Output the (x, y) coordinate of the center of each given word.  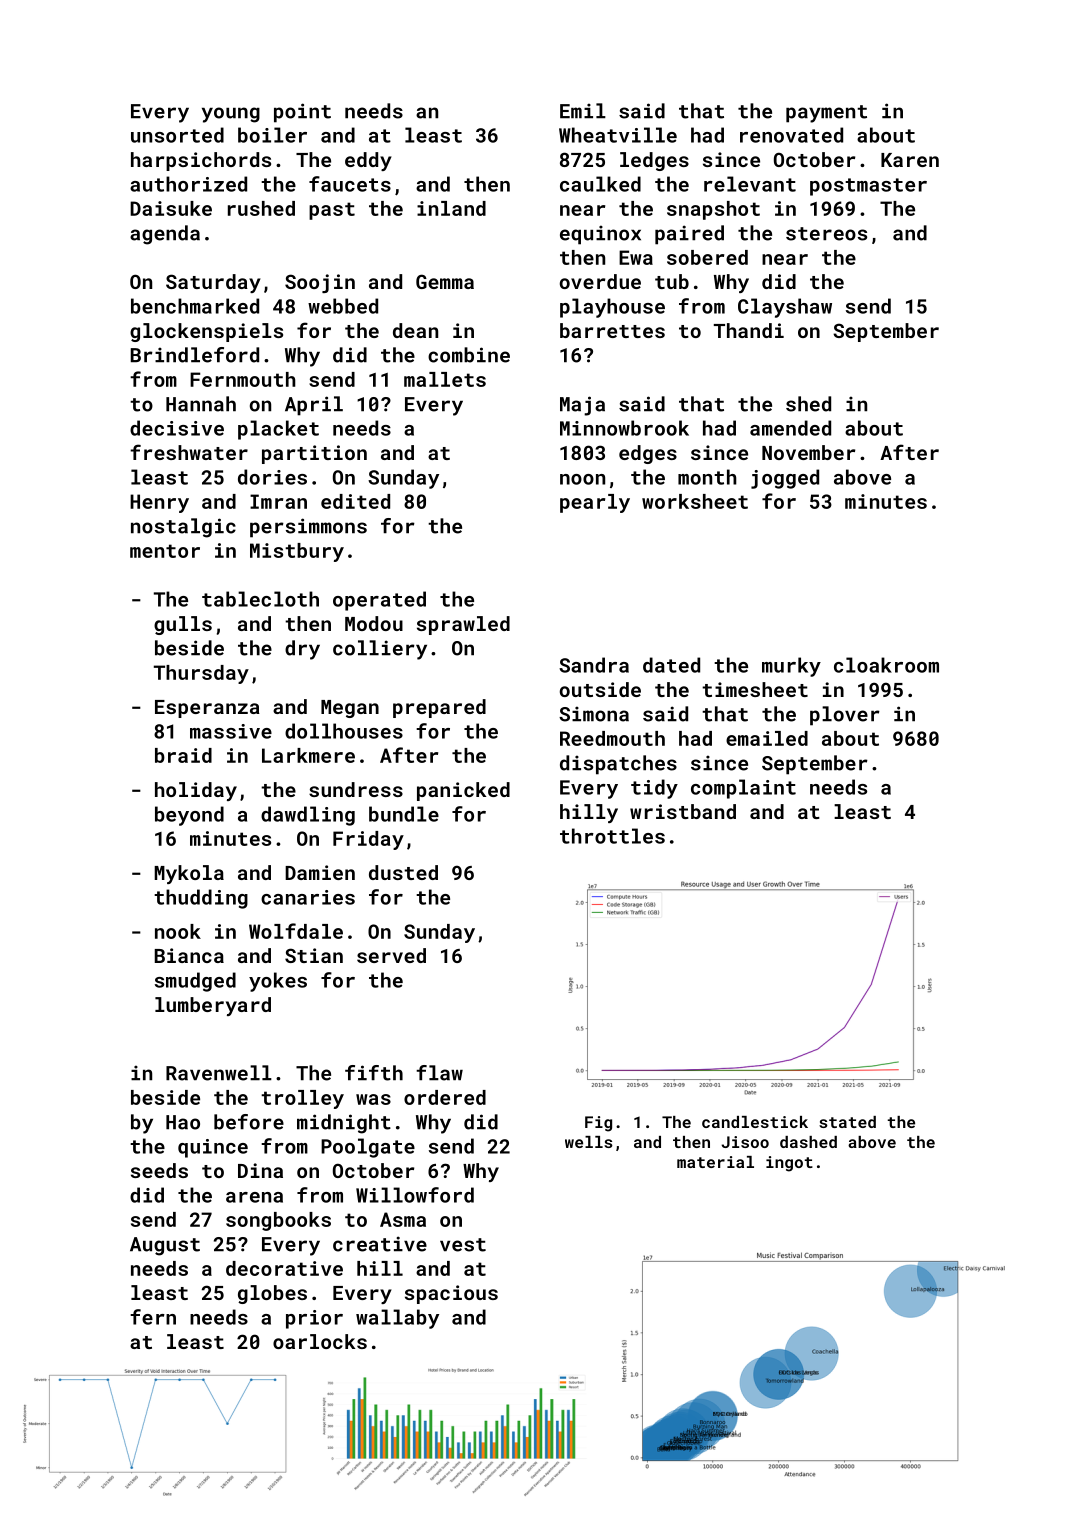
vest (463, 1245)
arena (254, 1197)
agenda (165, 235)
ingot (789, 1164)
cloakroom (886, 665)
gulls (183, 625)
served (391, 955)
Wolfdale (296, 931)
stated (847, 1122)
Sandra (594, 665)
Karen (910, 160)
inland (451, 208)
